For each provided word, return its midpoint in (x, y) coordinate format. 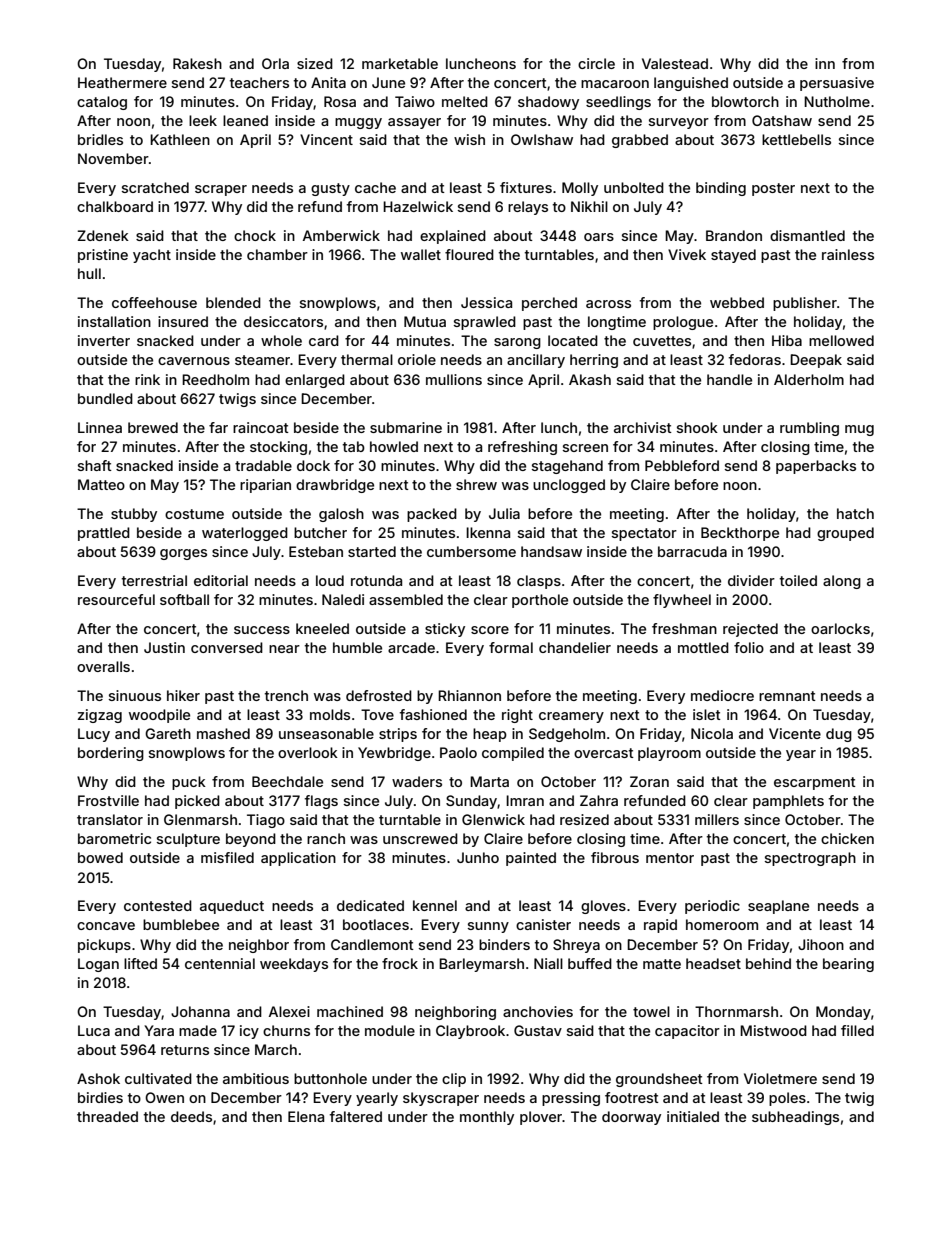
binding (721, 189)
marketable (400, 63)
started (372, 551)
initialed (693, 1116)
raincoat (261, 427)
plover (541, 1118)
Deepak (816, 361)
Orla (275, 63)
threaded (107, 1116)
